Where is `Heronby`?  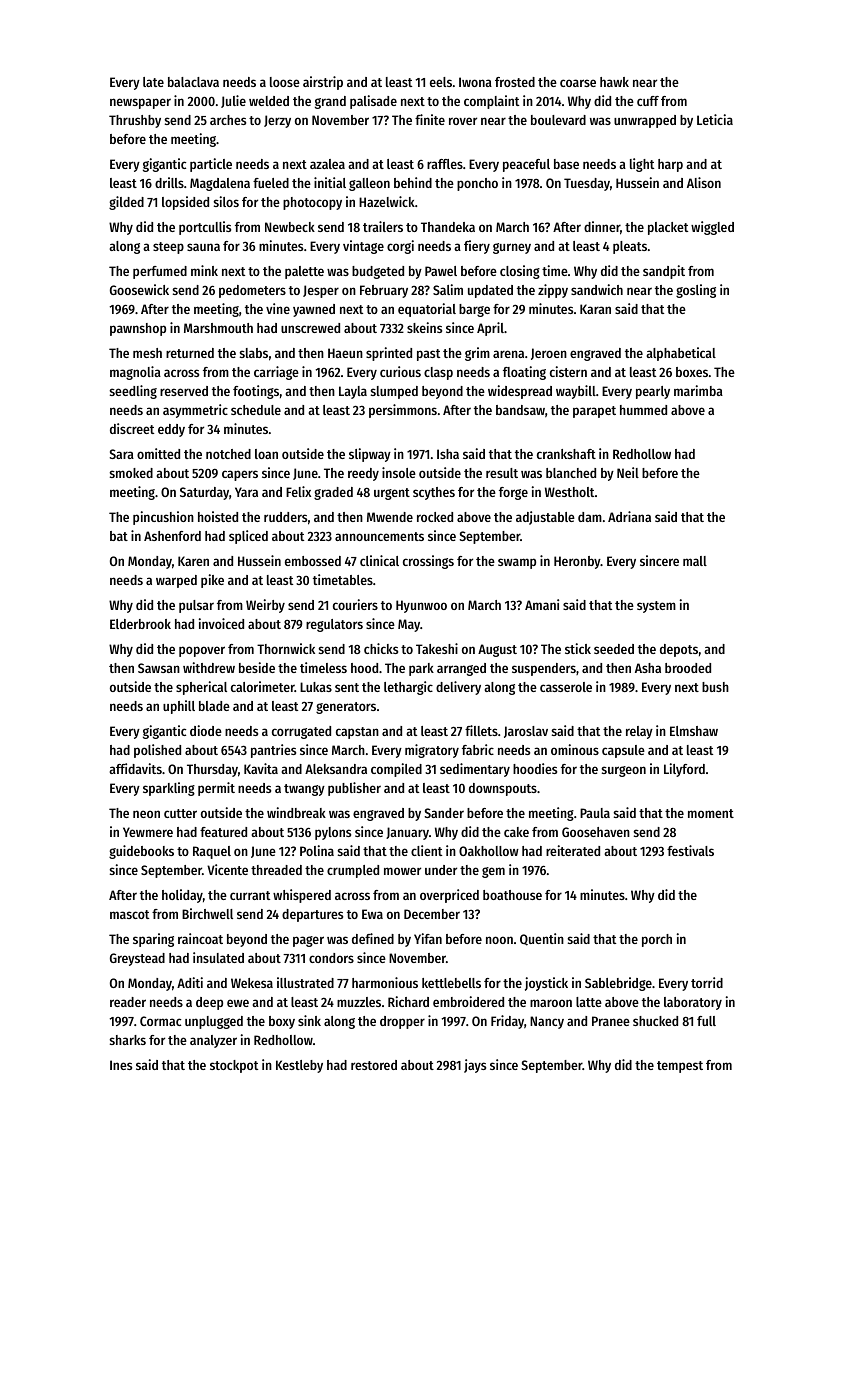
Heronby is located at coordinates (577, 562).
